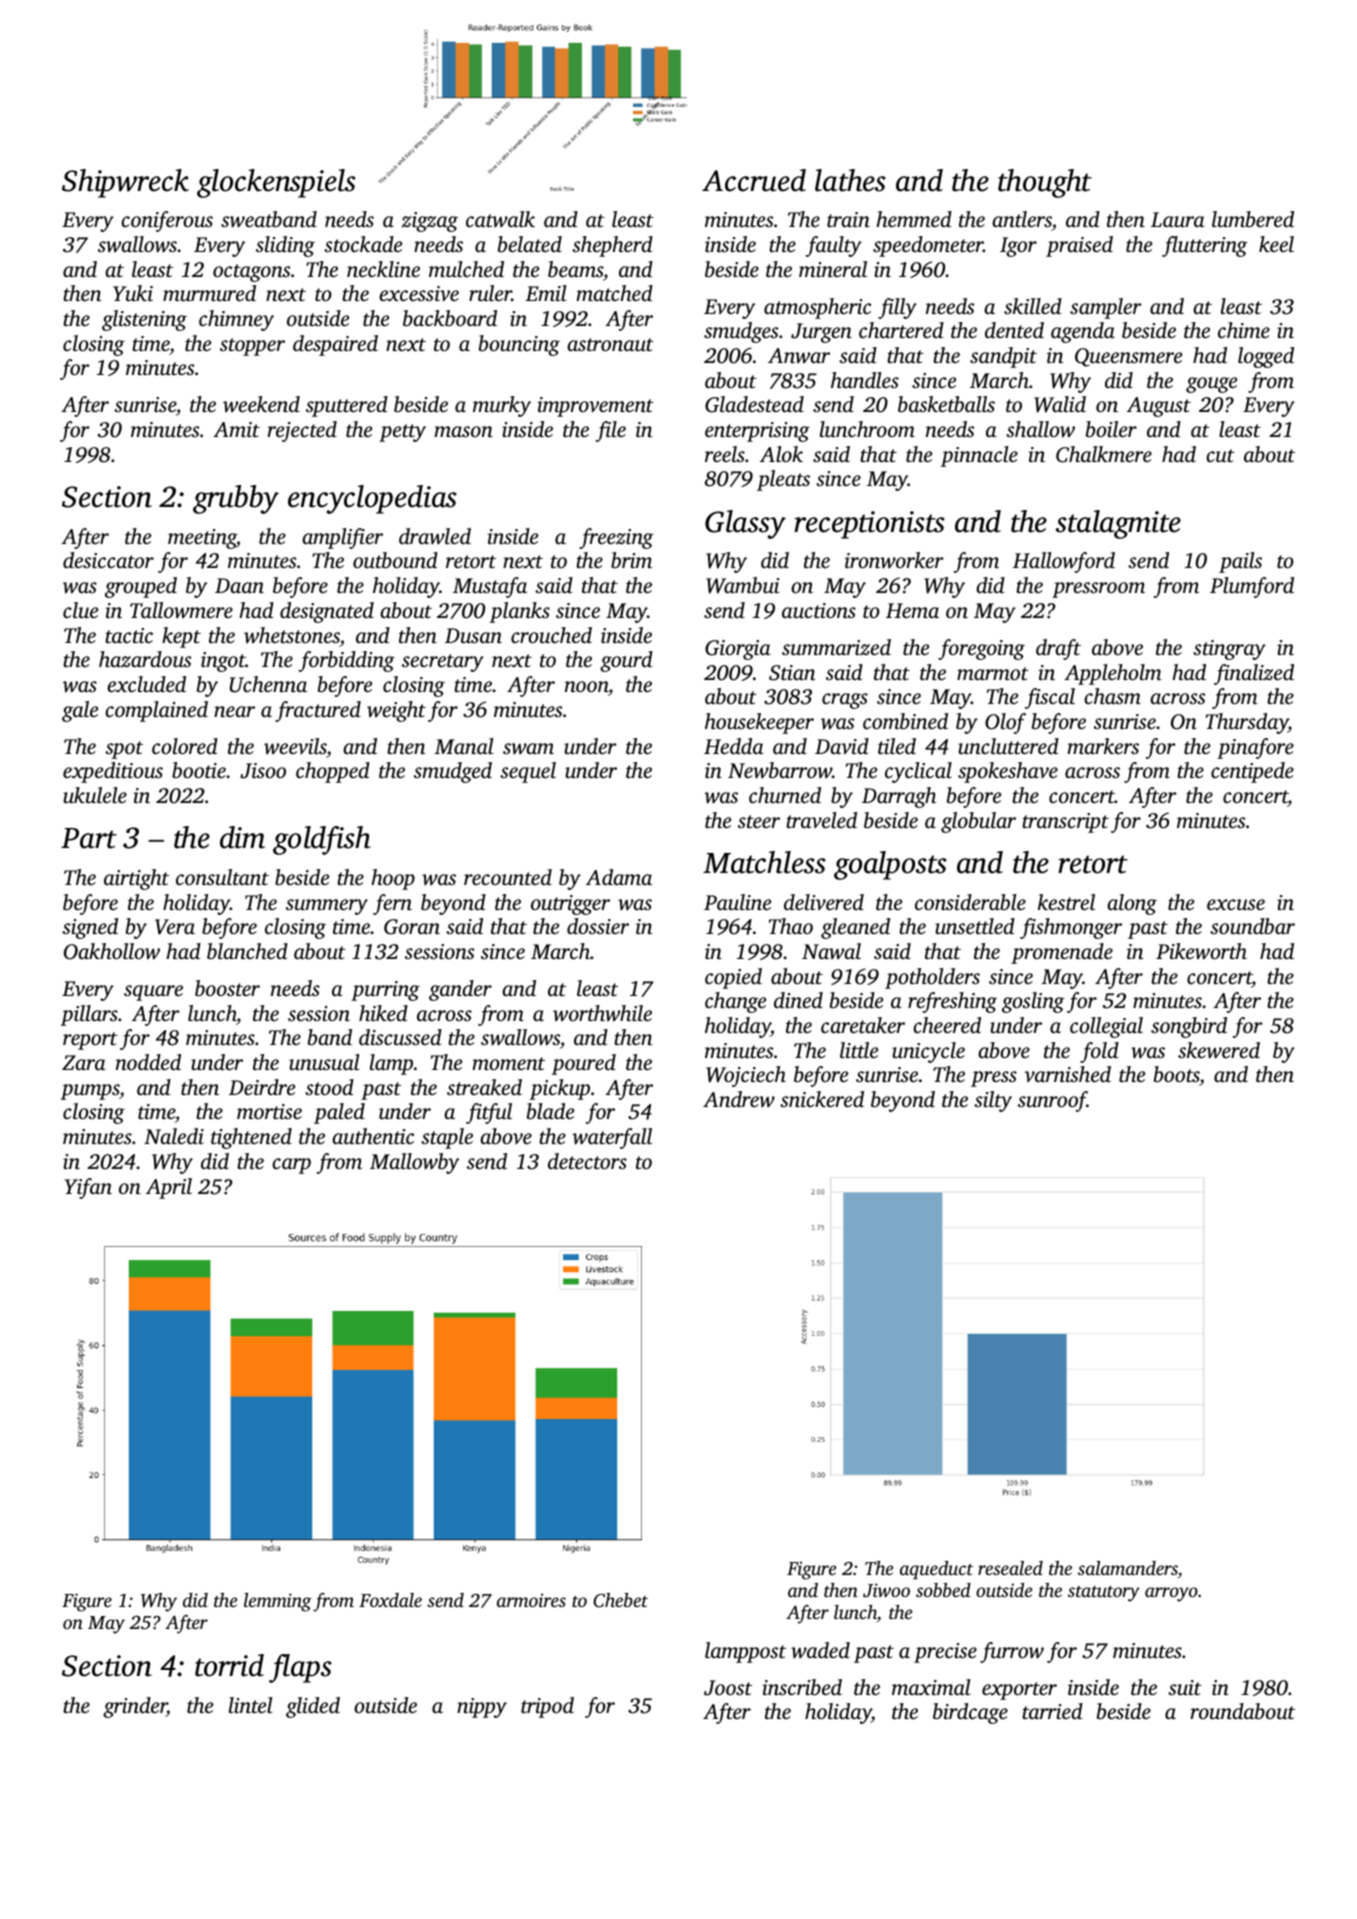 This document has height=1919, width=1357. Describe the element at coordinates (419, 293) in the document. I see `excessive` at that location.
